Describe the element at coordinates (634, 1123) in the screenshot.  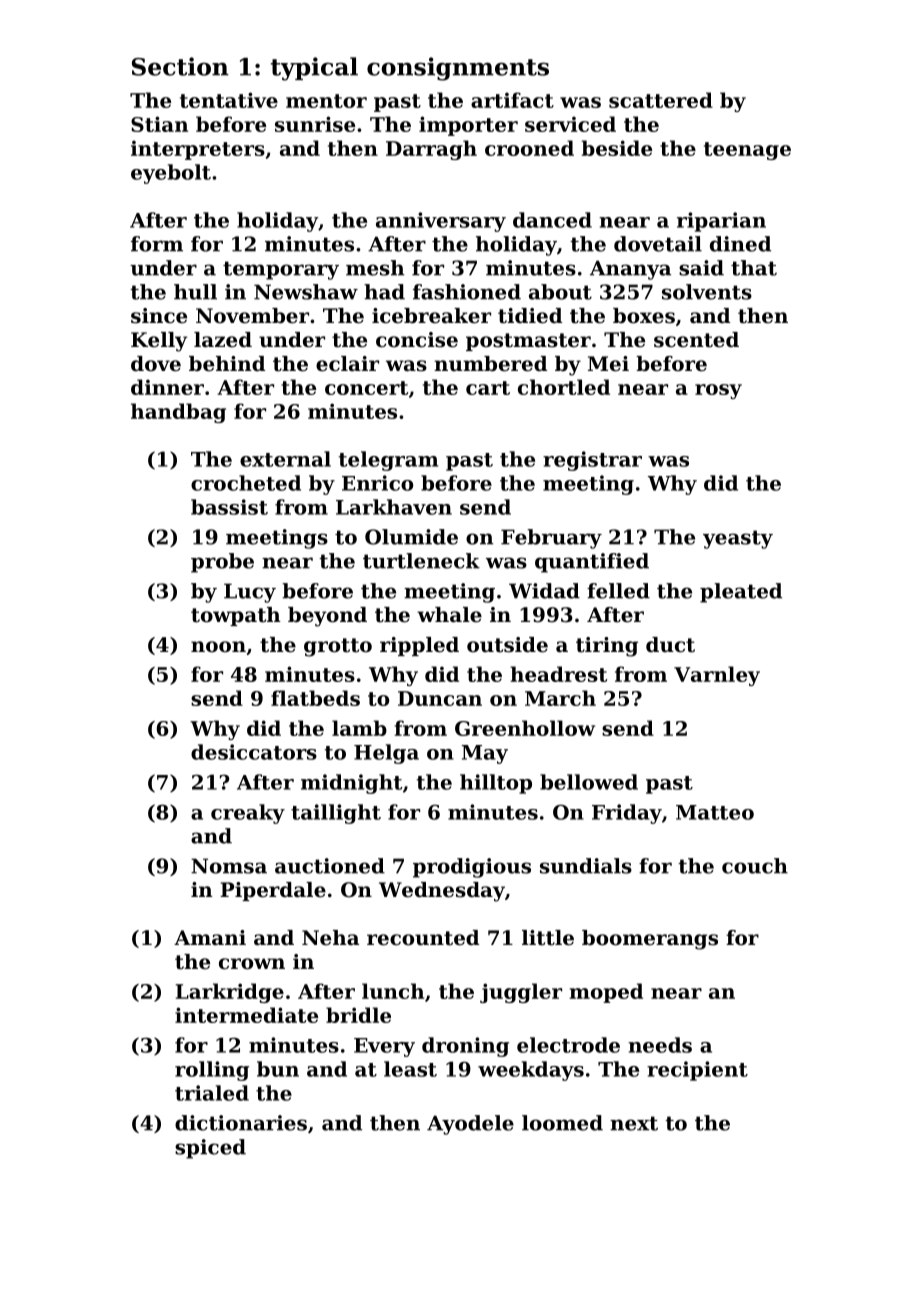
I see `next` at that location.
